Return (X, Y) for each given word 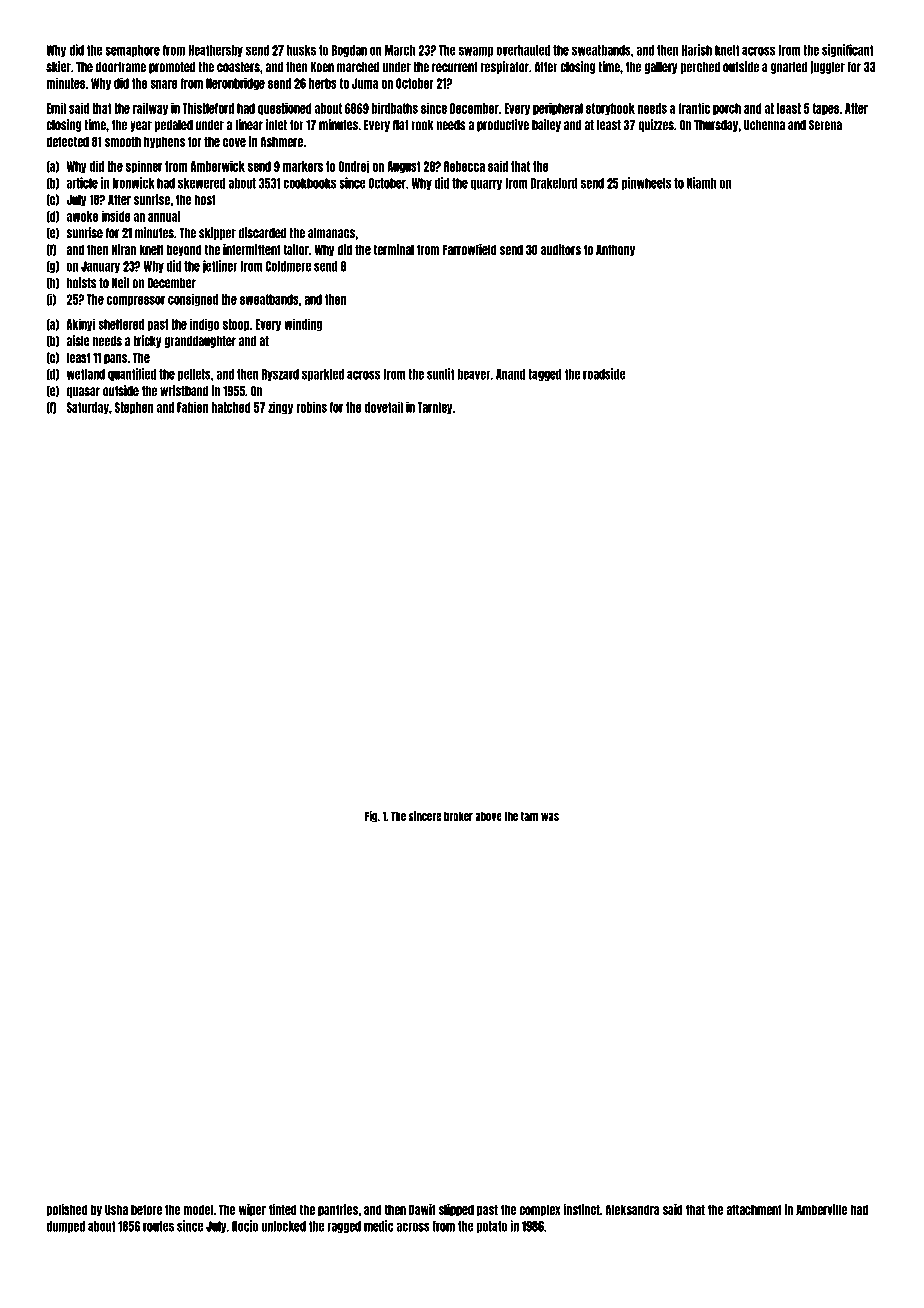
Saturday (88, 408)
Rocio (245, 1226)
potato (492, 1227)
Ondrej (354, 167)
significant (847, 50)
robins (311, 407)
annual (164, 216)
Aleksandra (632, 1209)
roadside (604, 374)
